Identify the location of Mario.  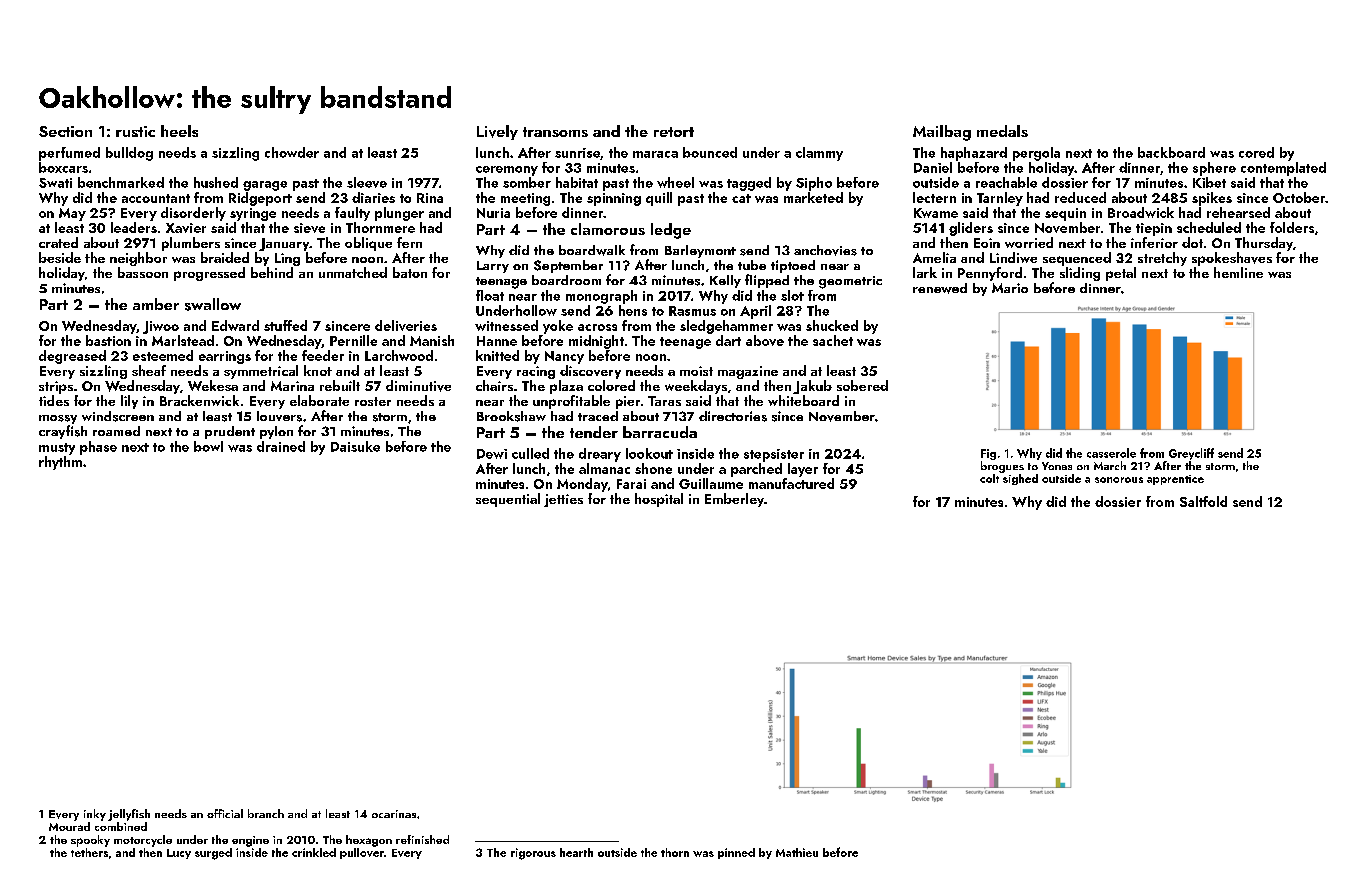
(1010, 288).
